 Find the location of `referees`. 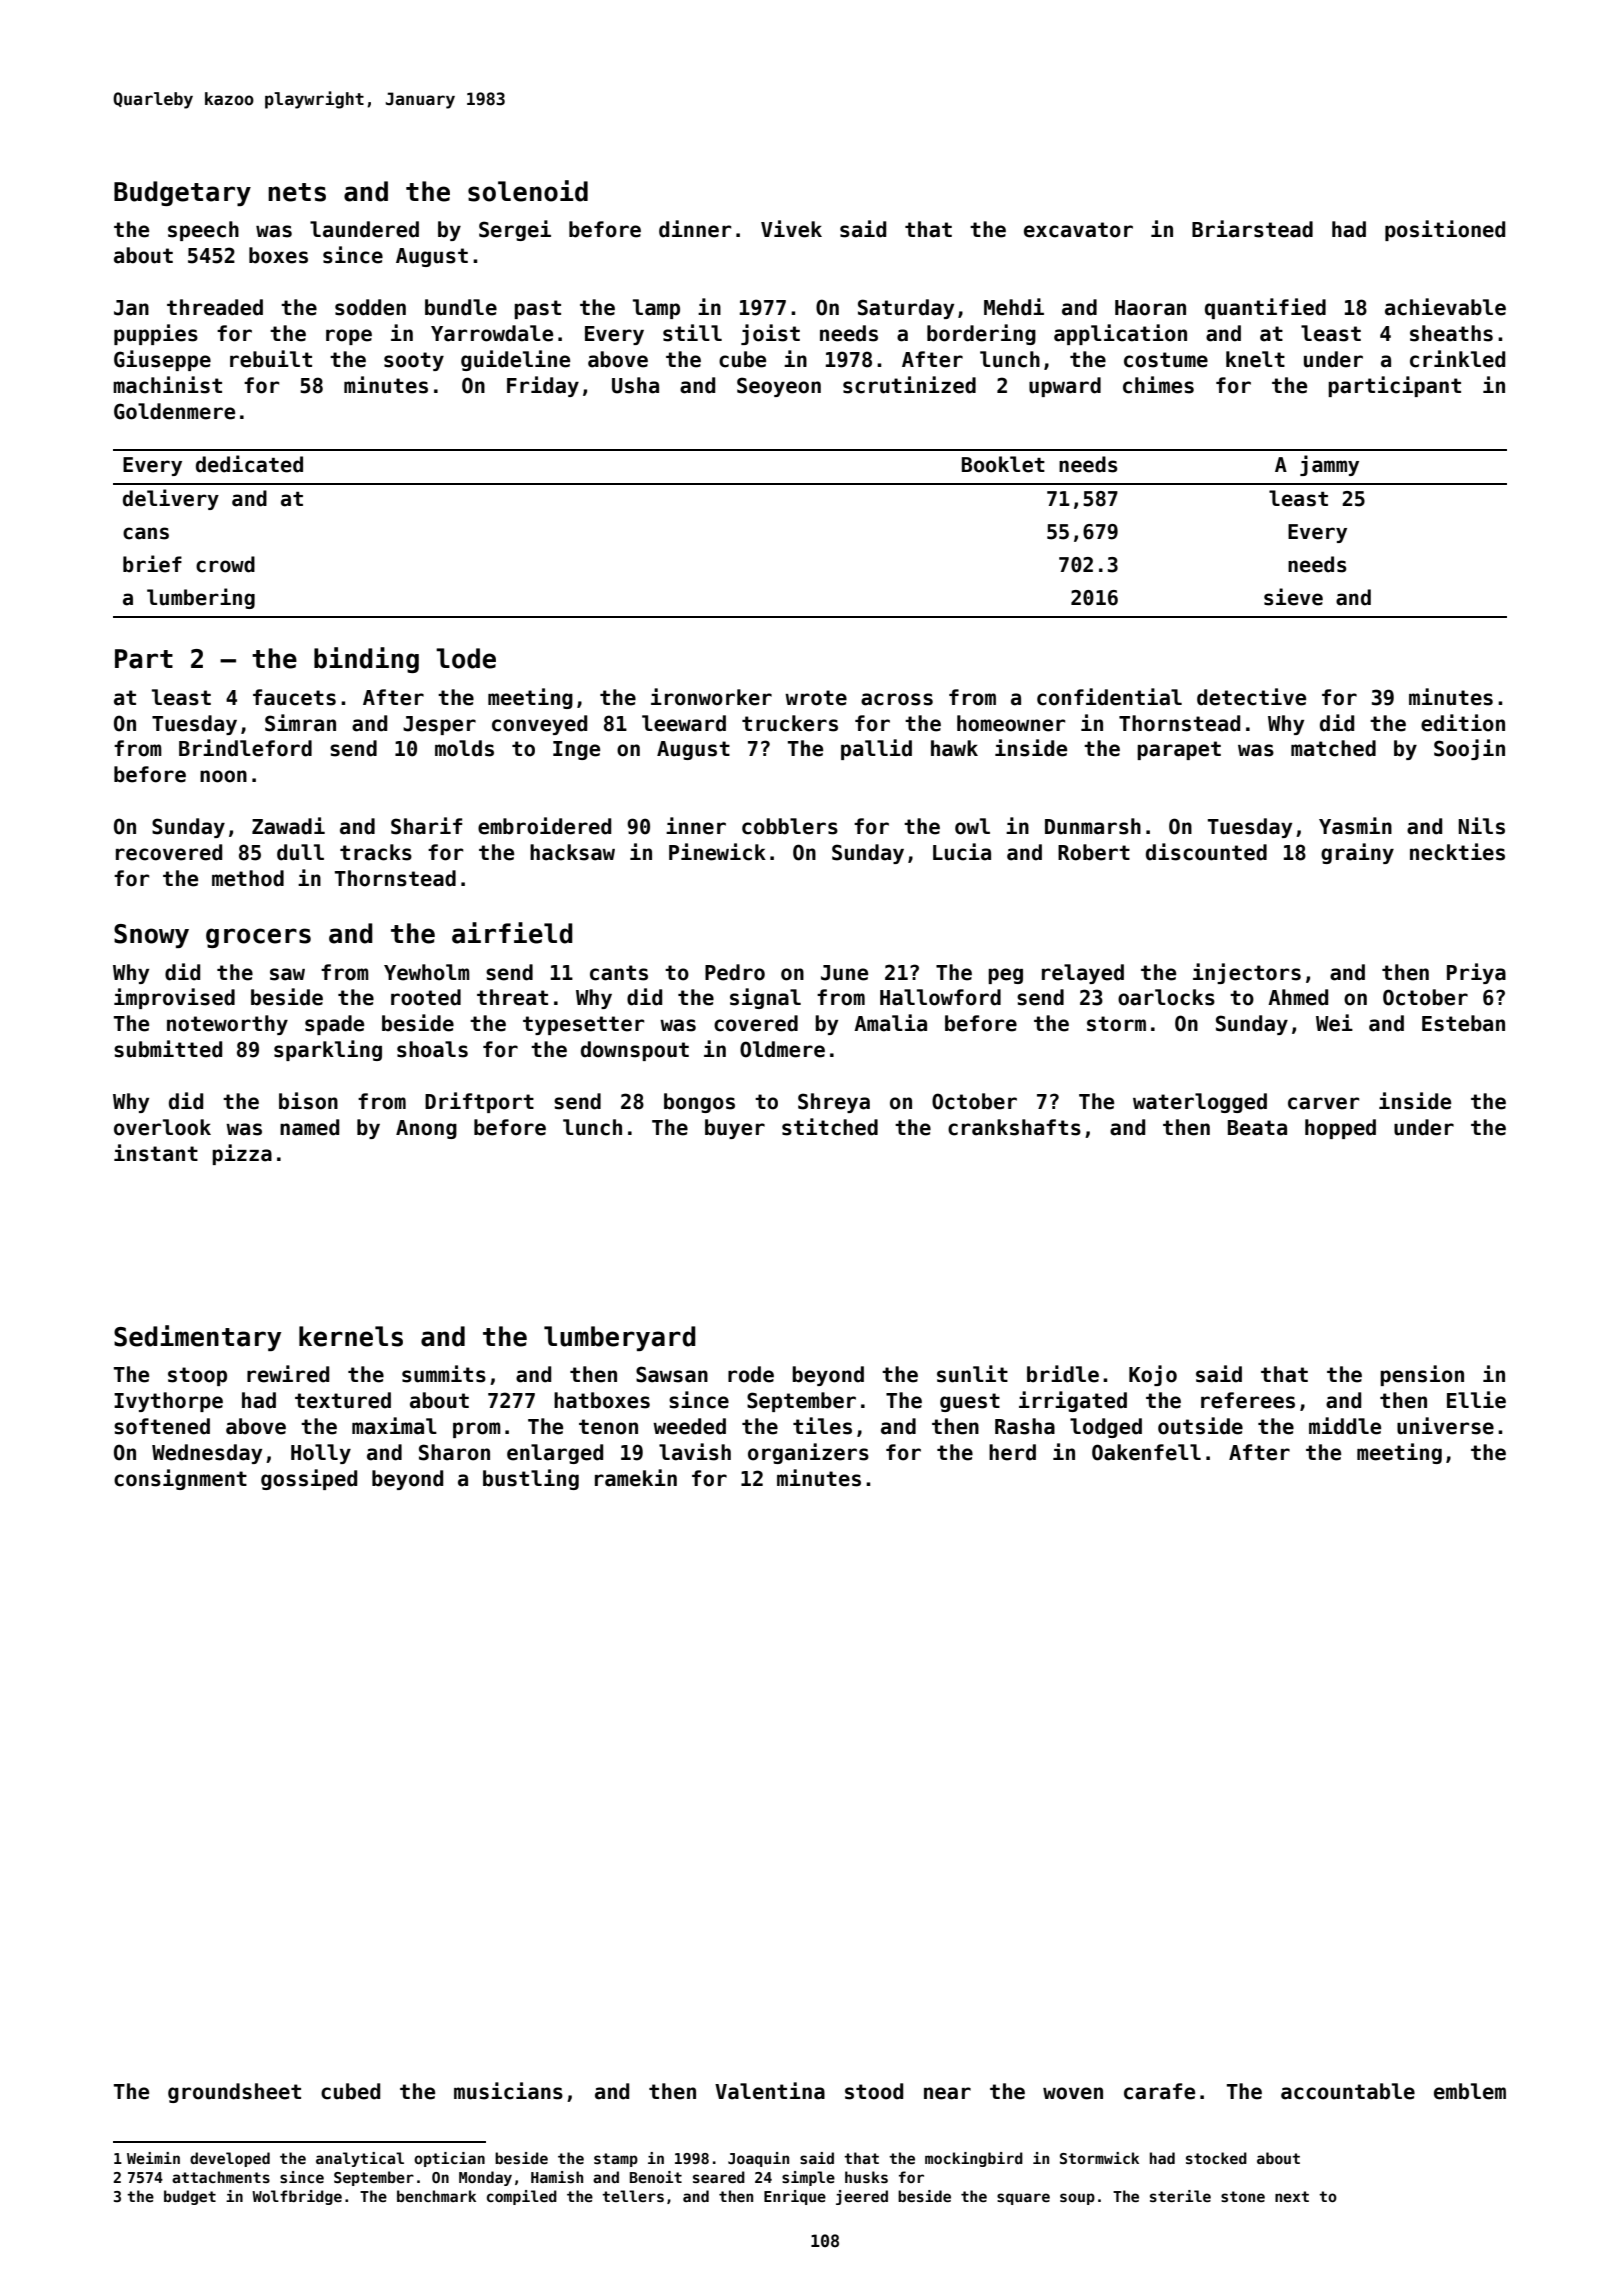

referees is located at coordinates (1248, 1400).
